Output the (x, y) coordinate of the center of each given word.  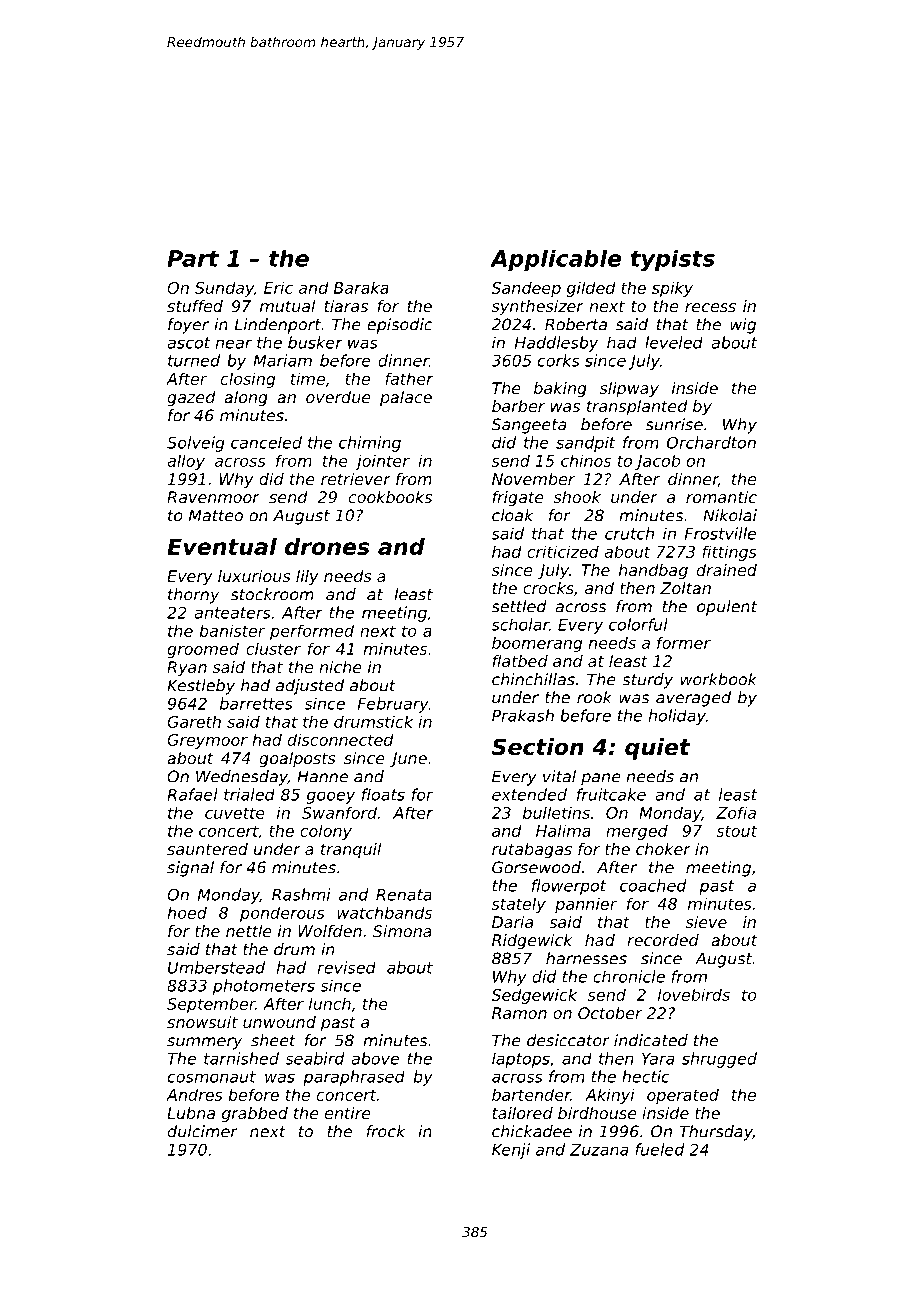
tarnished (241, 1058)
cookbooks (390, 497)
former (684, 642)
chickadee (532, 1131)
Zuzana (599, 1150)
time (308, 378)
